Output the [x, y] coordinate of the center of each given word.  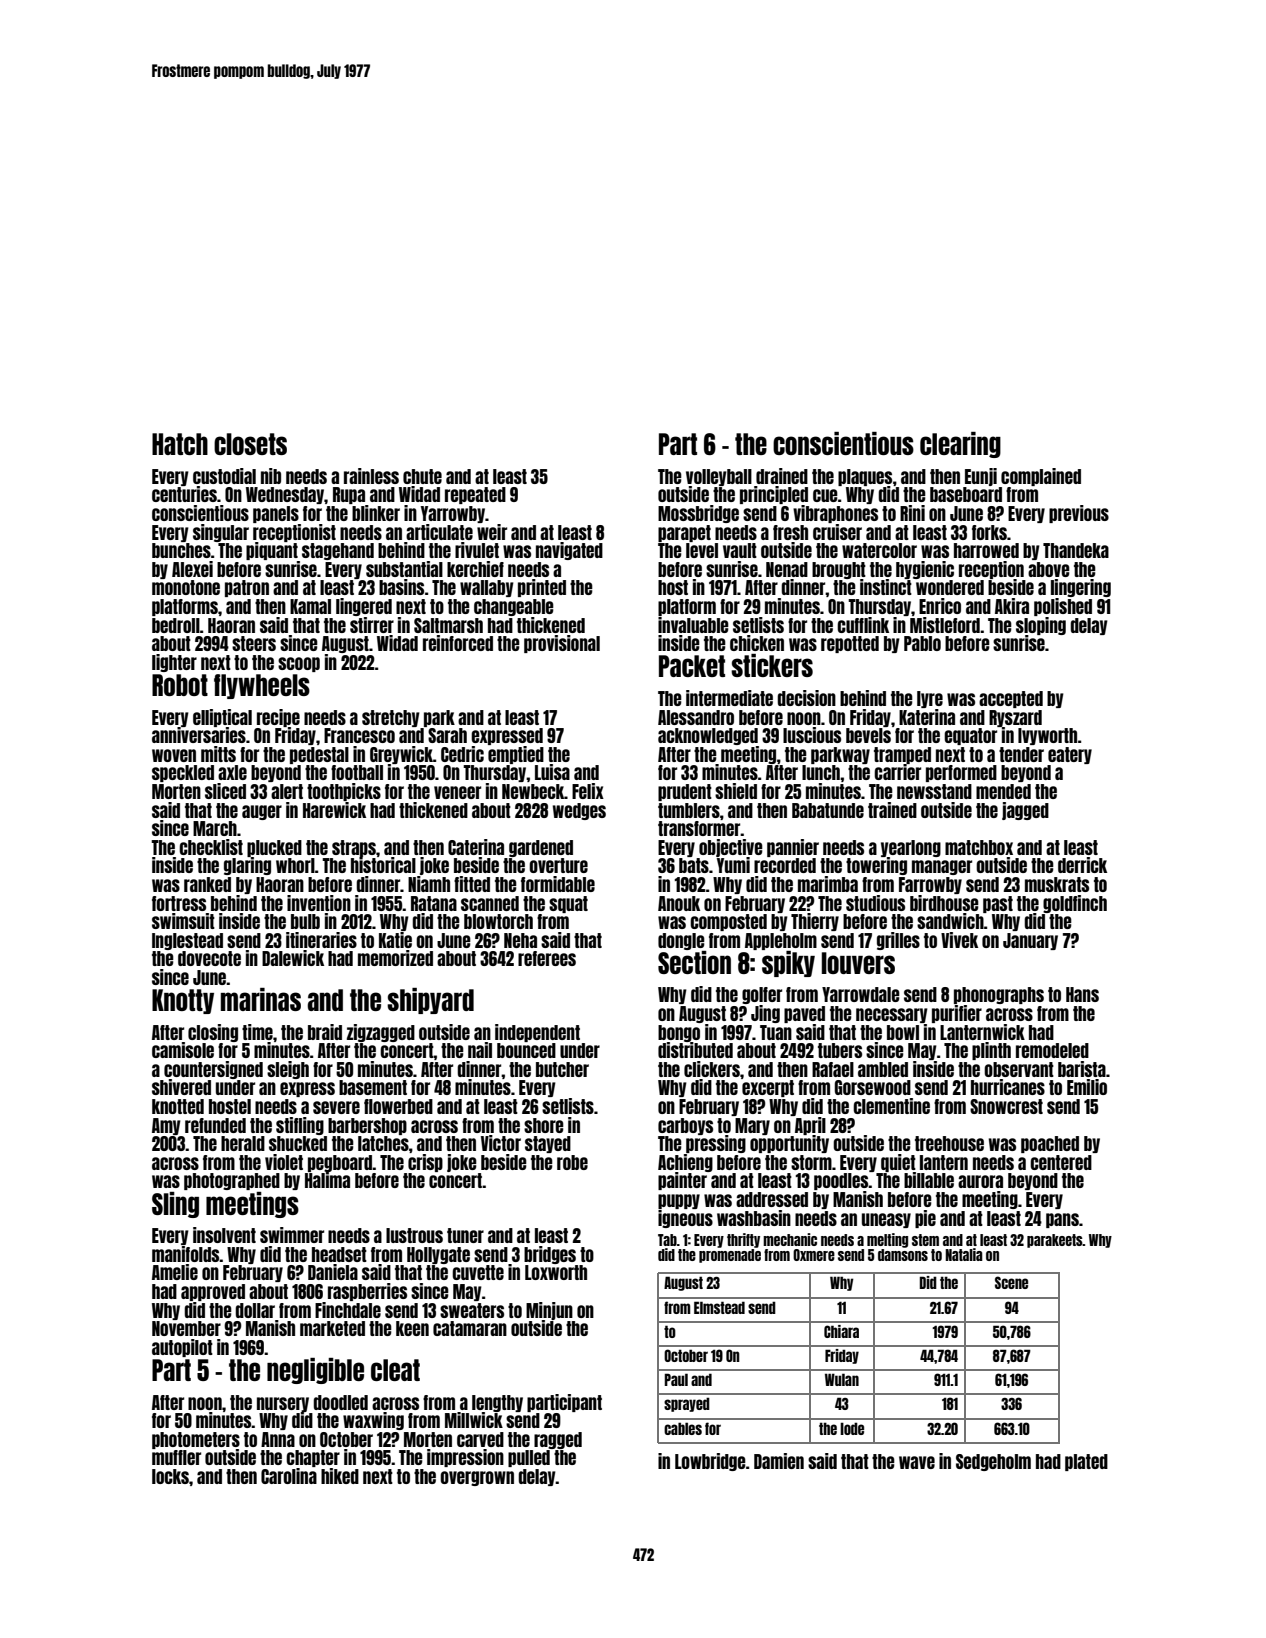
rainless [371, 476]
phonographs [999, 995]
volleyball [719, 477]
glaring [247, 866]
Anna [278, 1439]
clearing [960, 445]
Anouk [679, 903]
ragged [558, 1440]
